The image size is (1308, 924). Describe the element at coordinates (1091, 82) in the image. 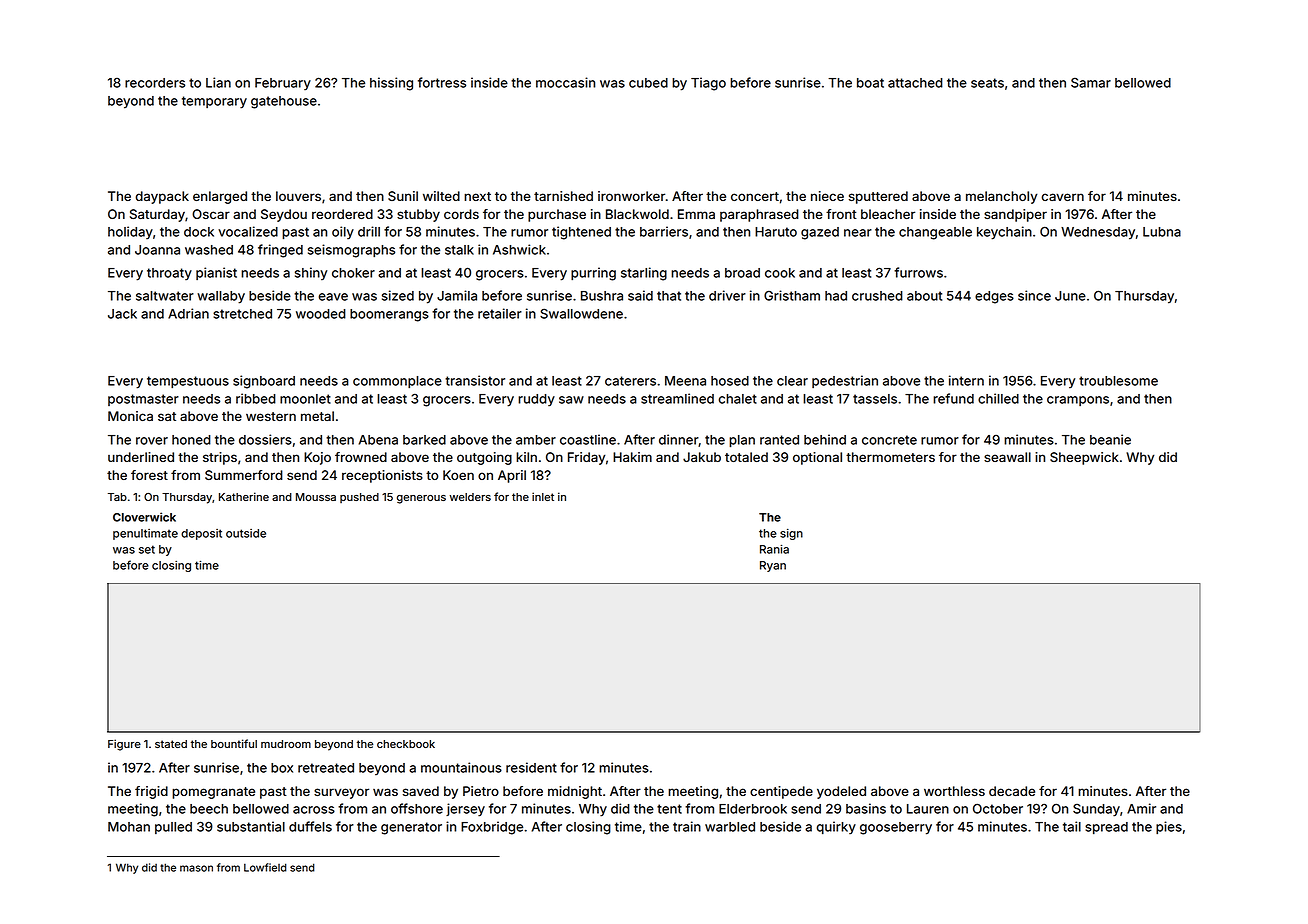

I see `Samar` at that location.
